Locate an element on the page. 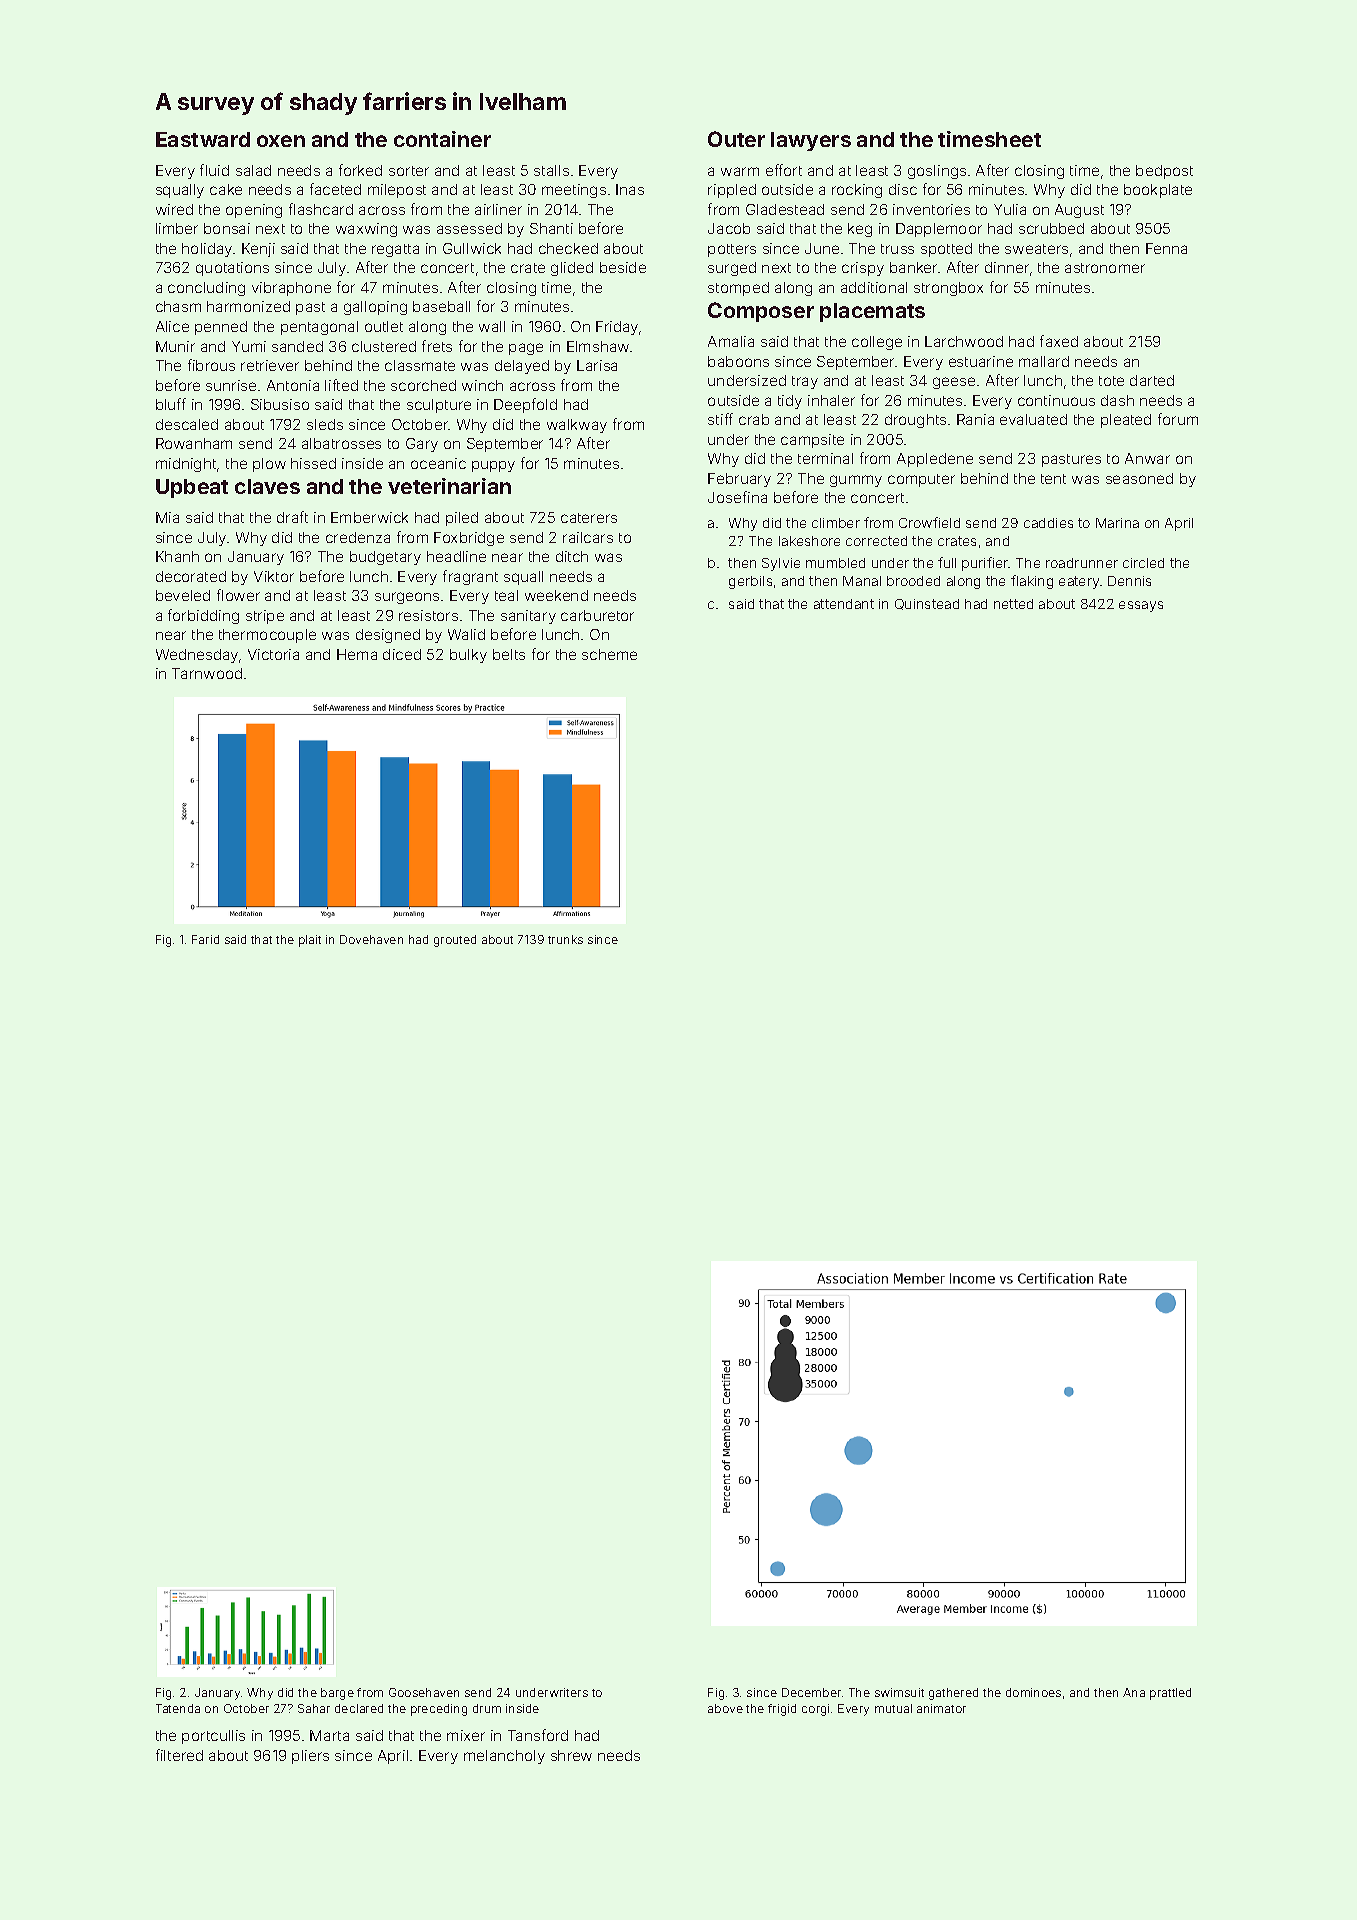 This document has height=1920, width=1357. Farid is located at coordinates (205, 939).
